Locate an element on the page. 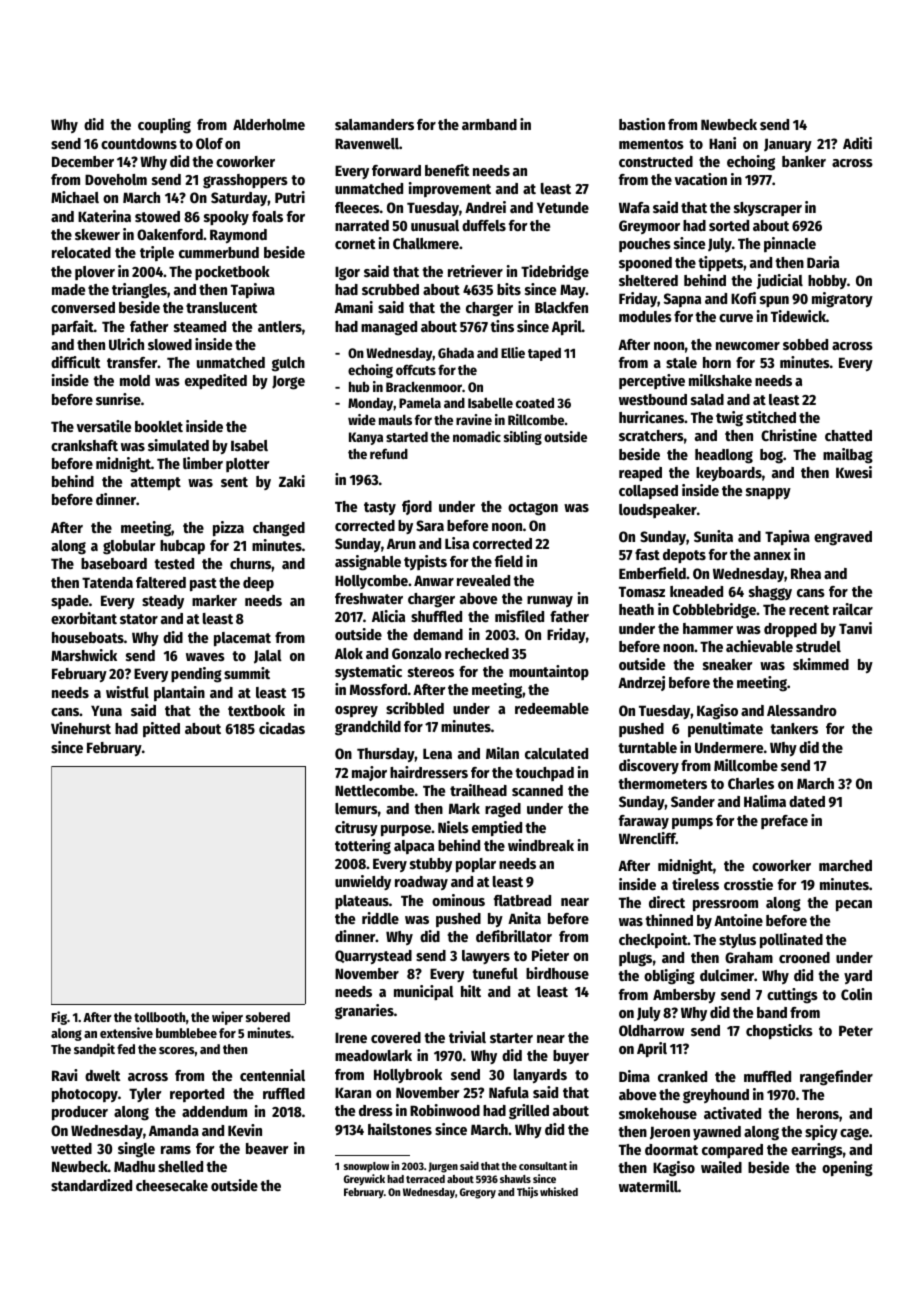  Dima is located at coordinates (634, 1076).
